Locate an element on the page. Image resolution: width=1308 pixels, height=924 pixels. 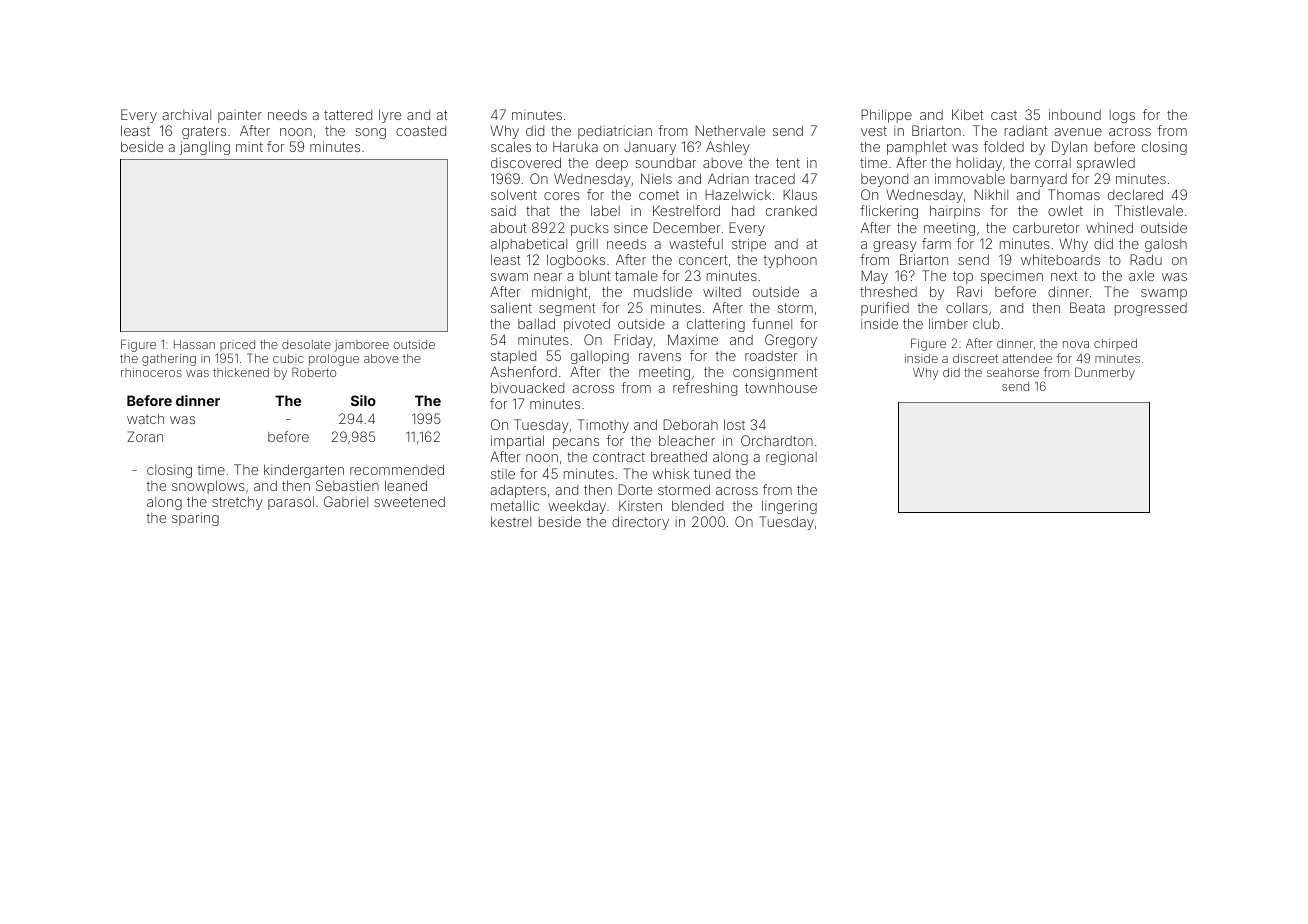
ravens is located at coordinates (660, 357).
